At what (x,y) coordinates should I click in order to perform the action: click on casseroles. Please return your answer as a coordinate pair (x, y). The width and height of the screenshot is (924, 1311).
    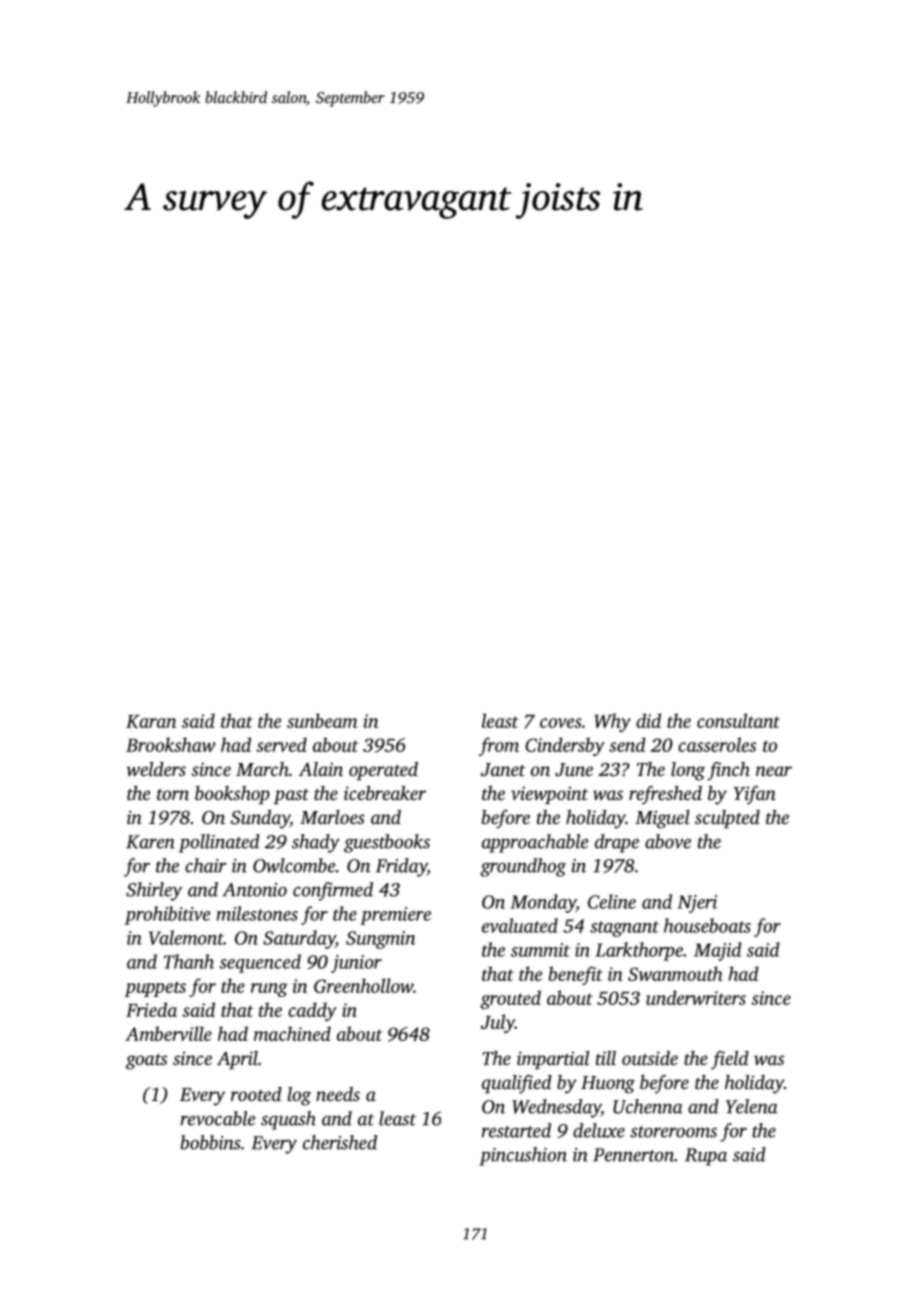
    Looking at the image, I should click on (717, 744).
